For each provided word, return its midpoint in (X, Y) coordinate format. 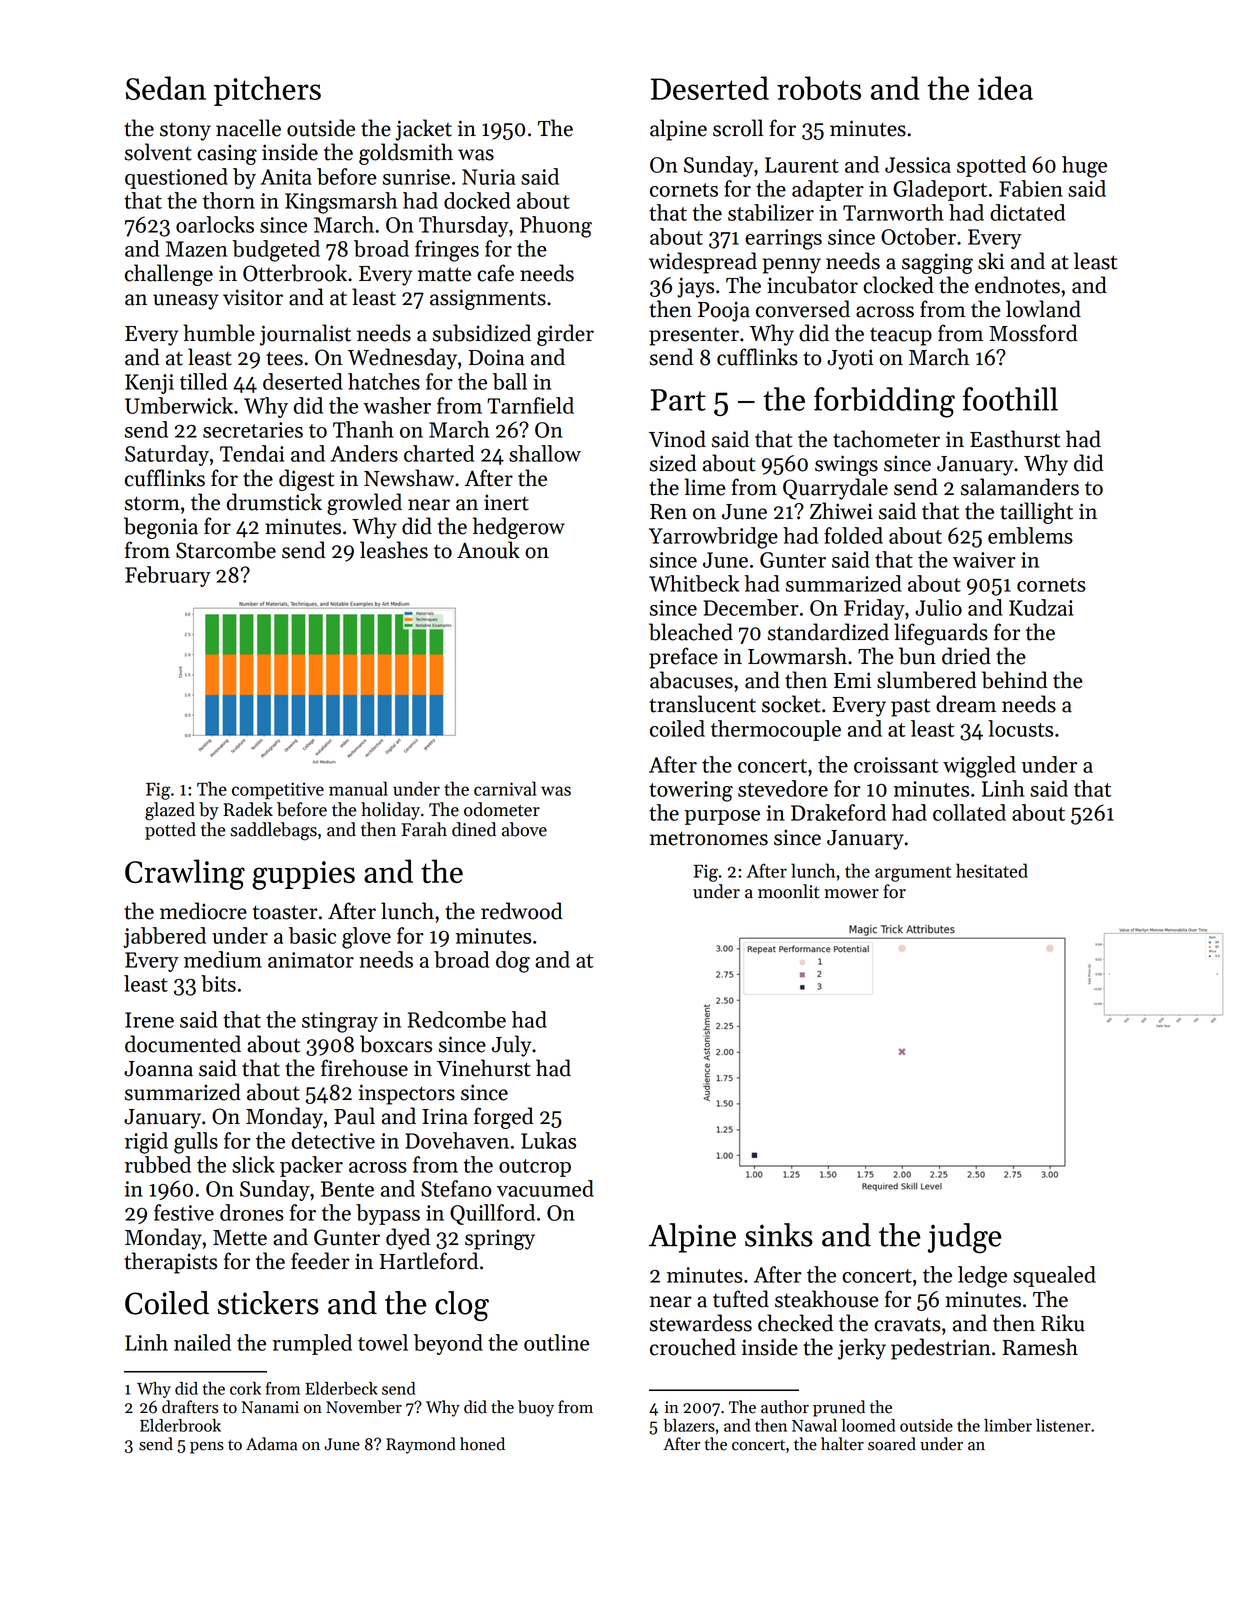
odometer (502, 809)
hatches (384, 381)
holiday (390, 811)
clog (462, 1306)
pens (207, 1448)
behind (1015, 680)
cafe (495, 273)
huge (1084, 167)
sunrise (416, 177)
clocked (898, 285)
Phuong (556, 227)
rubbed (158, 1164)
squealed (1054, 1276)
